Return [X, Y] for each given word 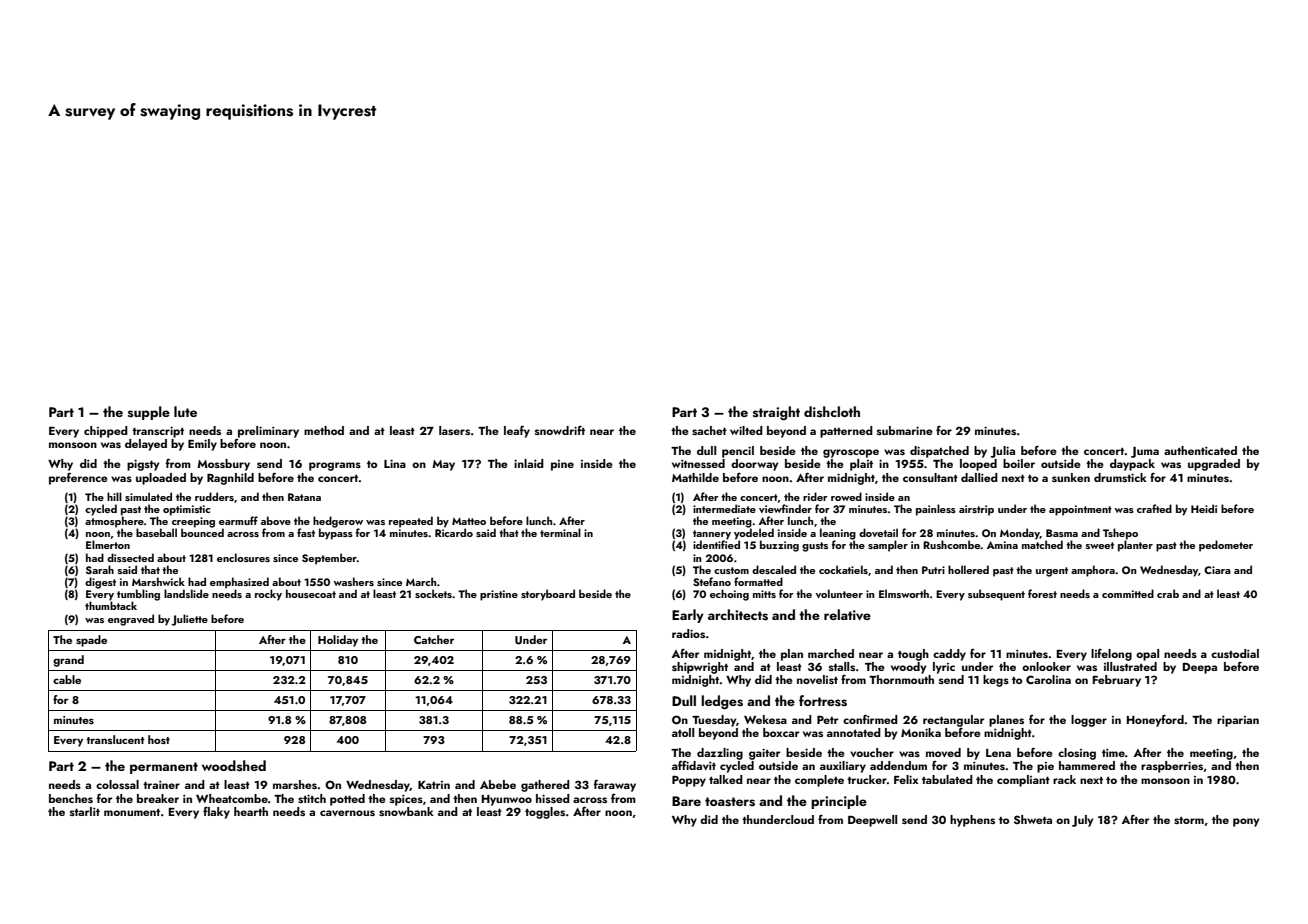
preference [78, 478]
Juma [1145, 452]
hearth [251, 811]
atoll [683, 732]
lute [185, 411]
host [159, 739]
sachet [709, 430]
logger [1089, 721]
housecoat [311, 593]
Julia [1003, 452]
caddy [949, 655]
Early [688, 616]
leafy [517, 431]
